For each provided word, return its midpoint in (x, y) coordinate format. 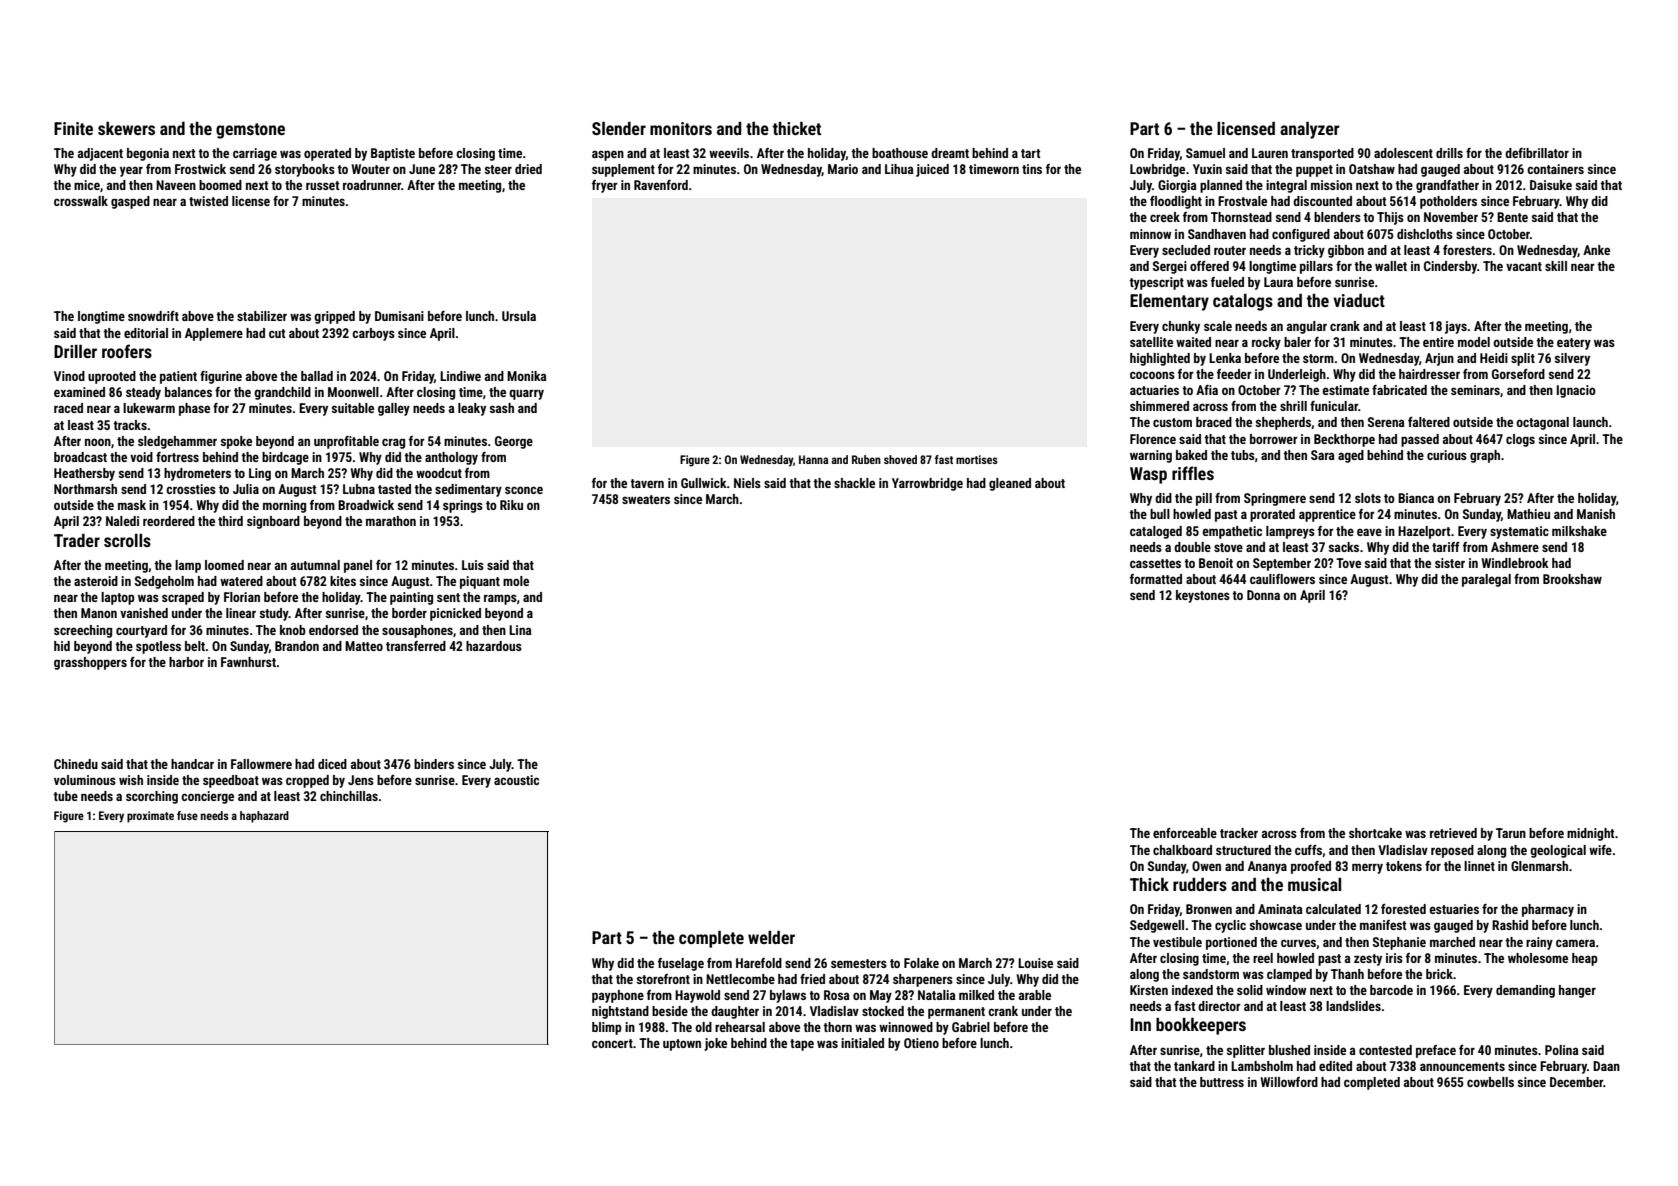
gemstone (250, 131)
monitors (681, 128)
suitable (353, 408)
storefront (663, 979)
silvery (1572, 359)
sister (1450, 563)
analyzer (1310, 130)
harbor (186, 662)
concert (612, 1043)
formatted (1156, 579)
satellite (1151, 342)
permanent (956, 1013)
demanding (1525, 991)
